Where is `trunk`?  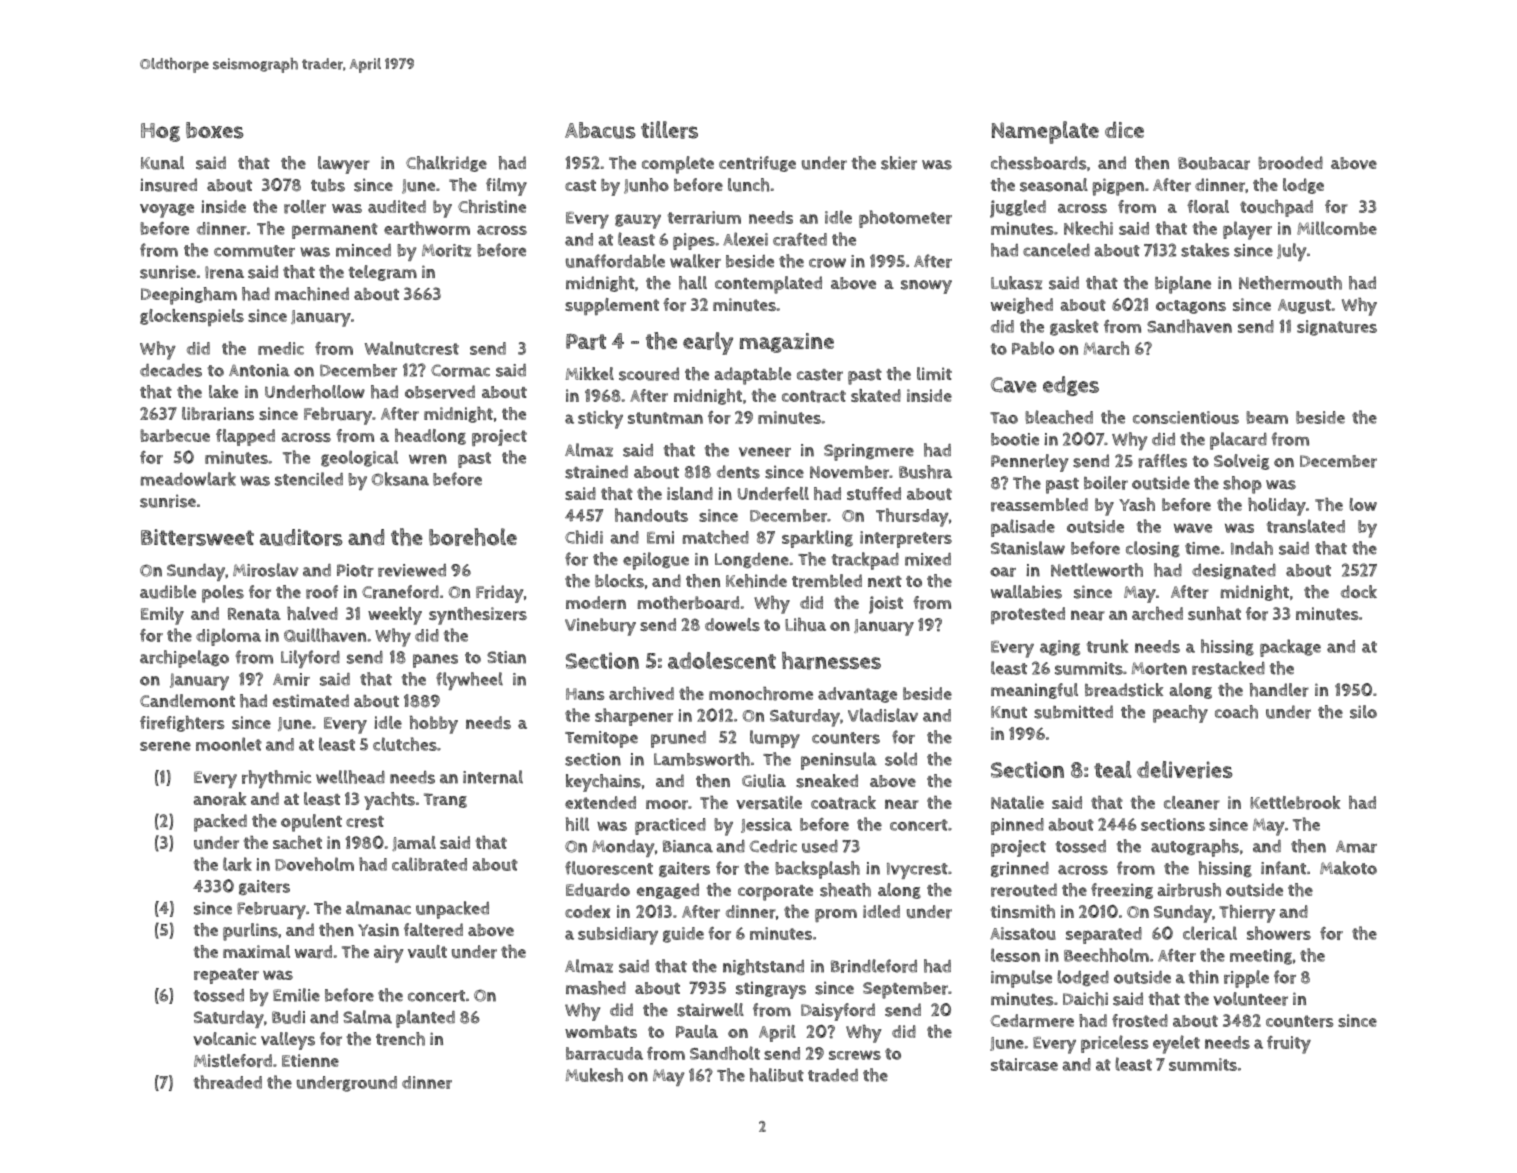
trunk is located at coordinates (1107, 646).
